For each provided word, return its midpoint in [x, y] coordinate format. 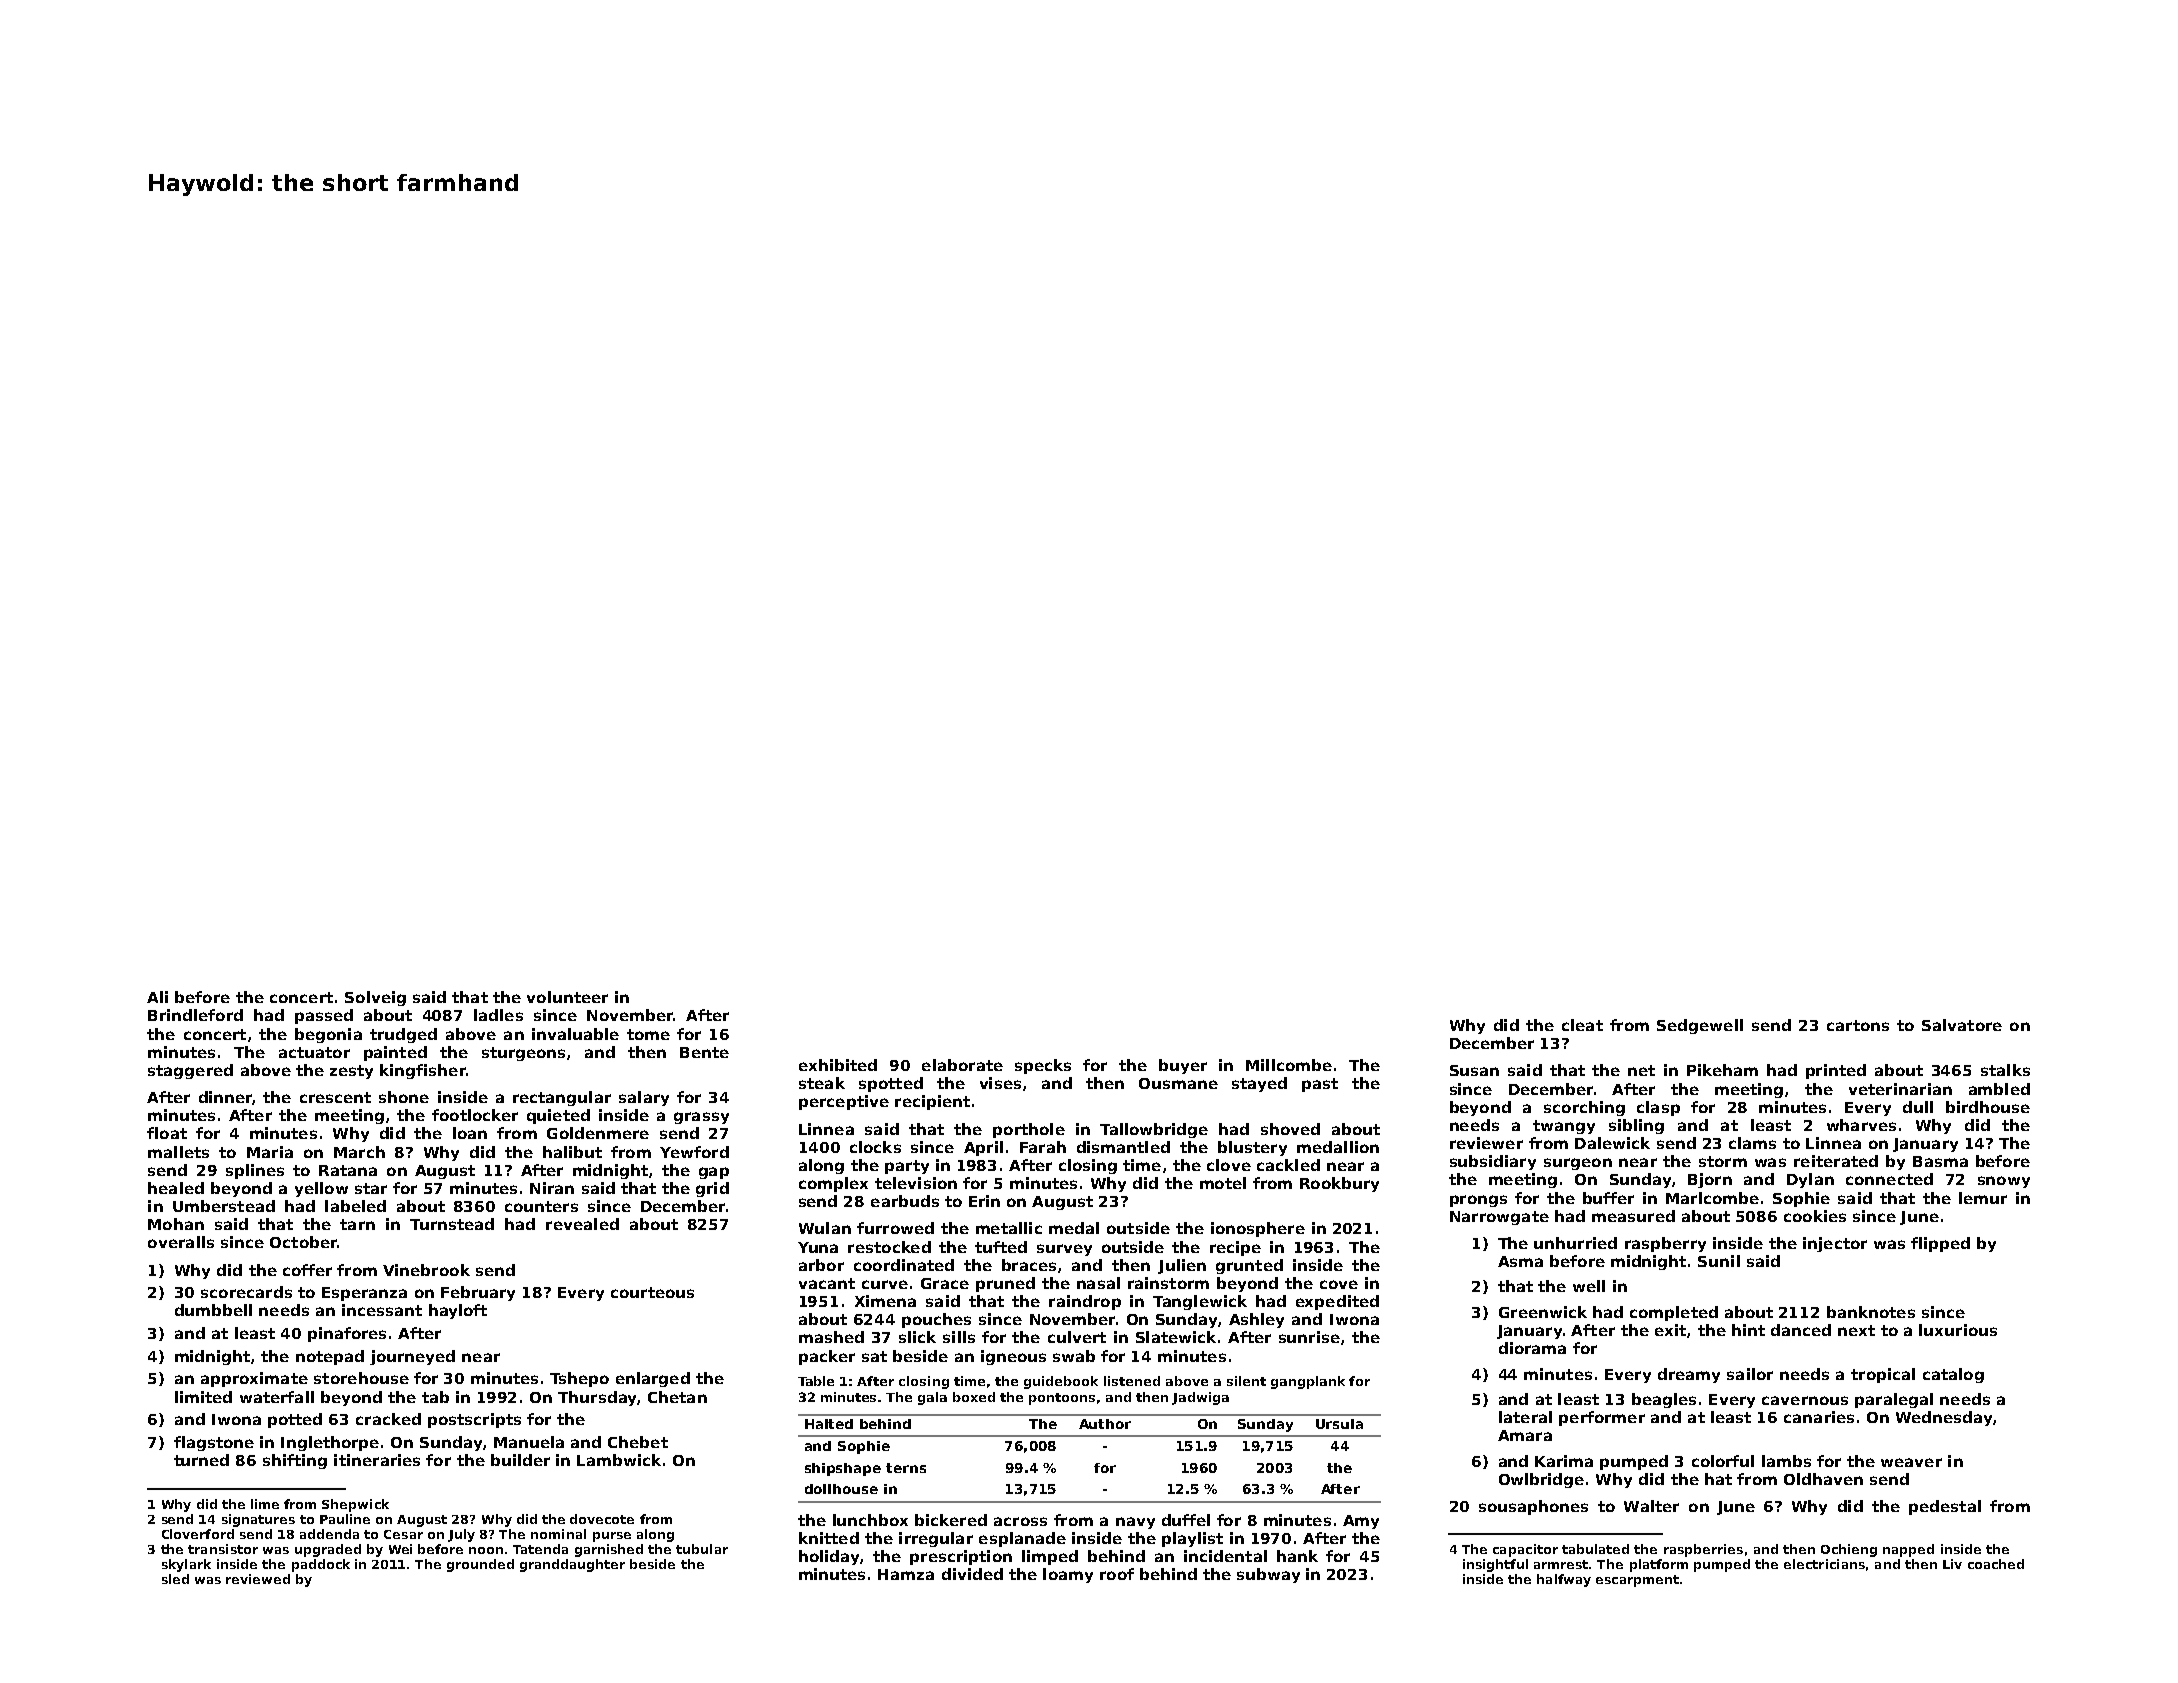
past [1320, 1085]
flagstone [214, 1443]
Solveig [375, 998]
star [371, 1188]
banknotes [1871, 1312]
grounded [480, 1565]
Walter [1651, 1506]
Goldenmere [598, 1133]
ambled [1999, 1089]
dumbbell [213, 1310]
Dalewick [1612, 1143]
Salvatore [1962, 1025]
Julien [1182, 1266]
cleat [1582, 1025]
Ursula [1339, 1424]
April [983, 1148]
